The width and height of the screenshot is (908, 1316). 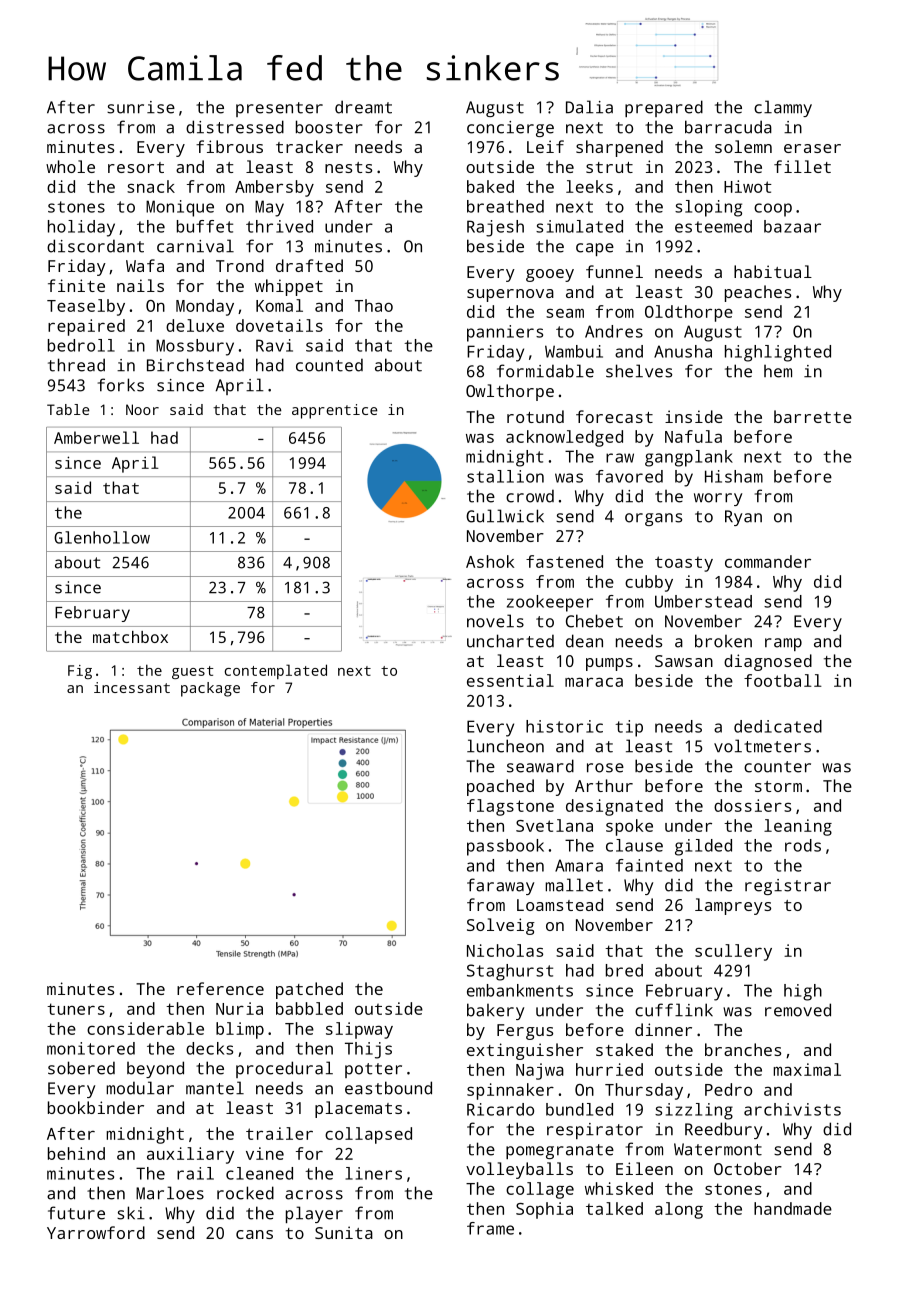 What do you see at coordinates (629, 728) in the screenshot?
I see `tip` at bounding box center [629, 728].
